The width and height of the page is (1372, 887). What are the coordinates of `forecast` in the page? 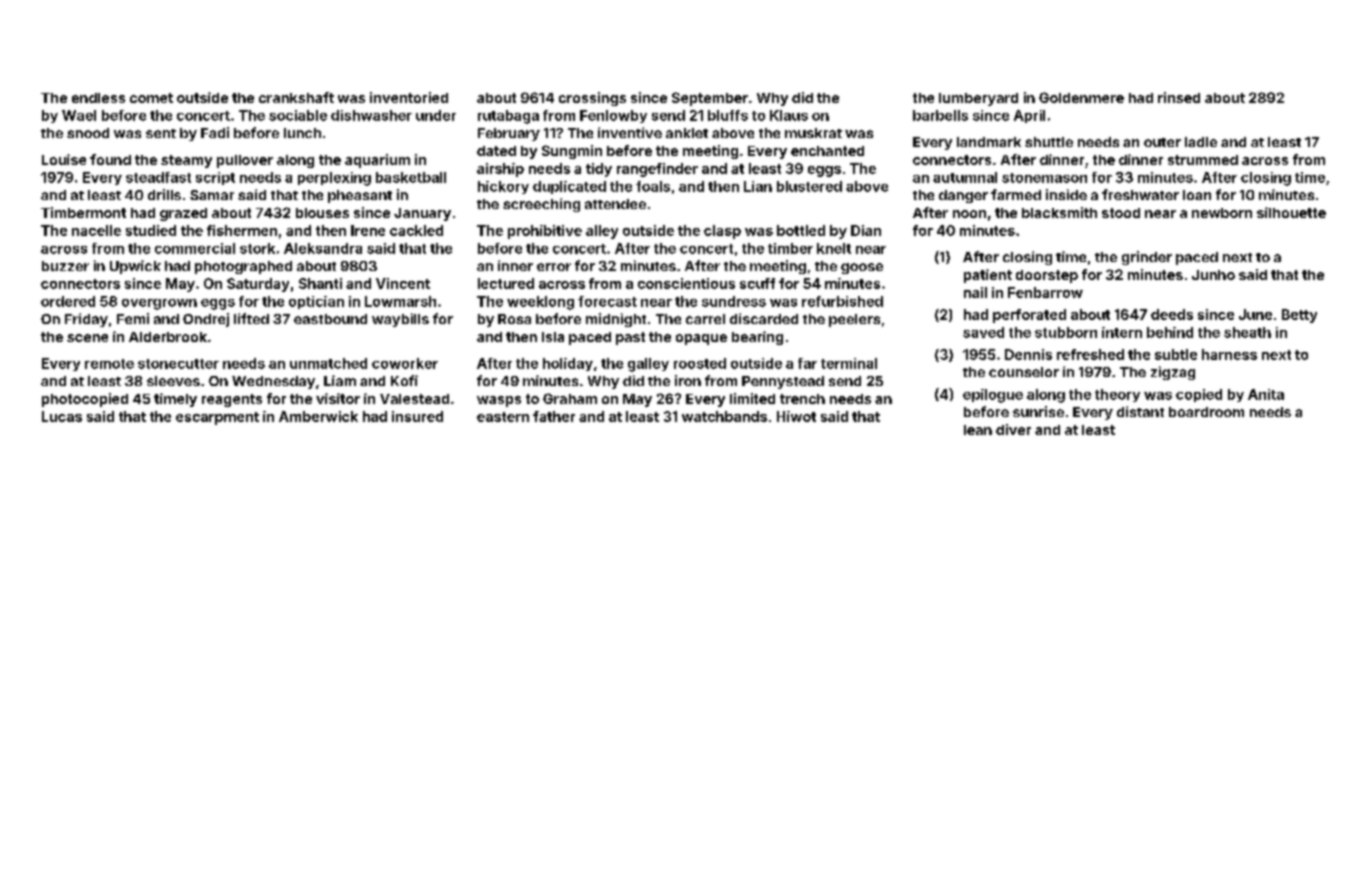 It's located at (607, 301).
